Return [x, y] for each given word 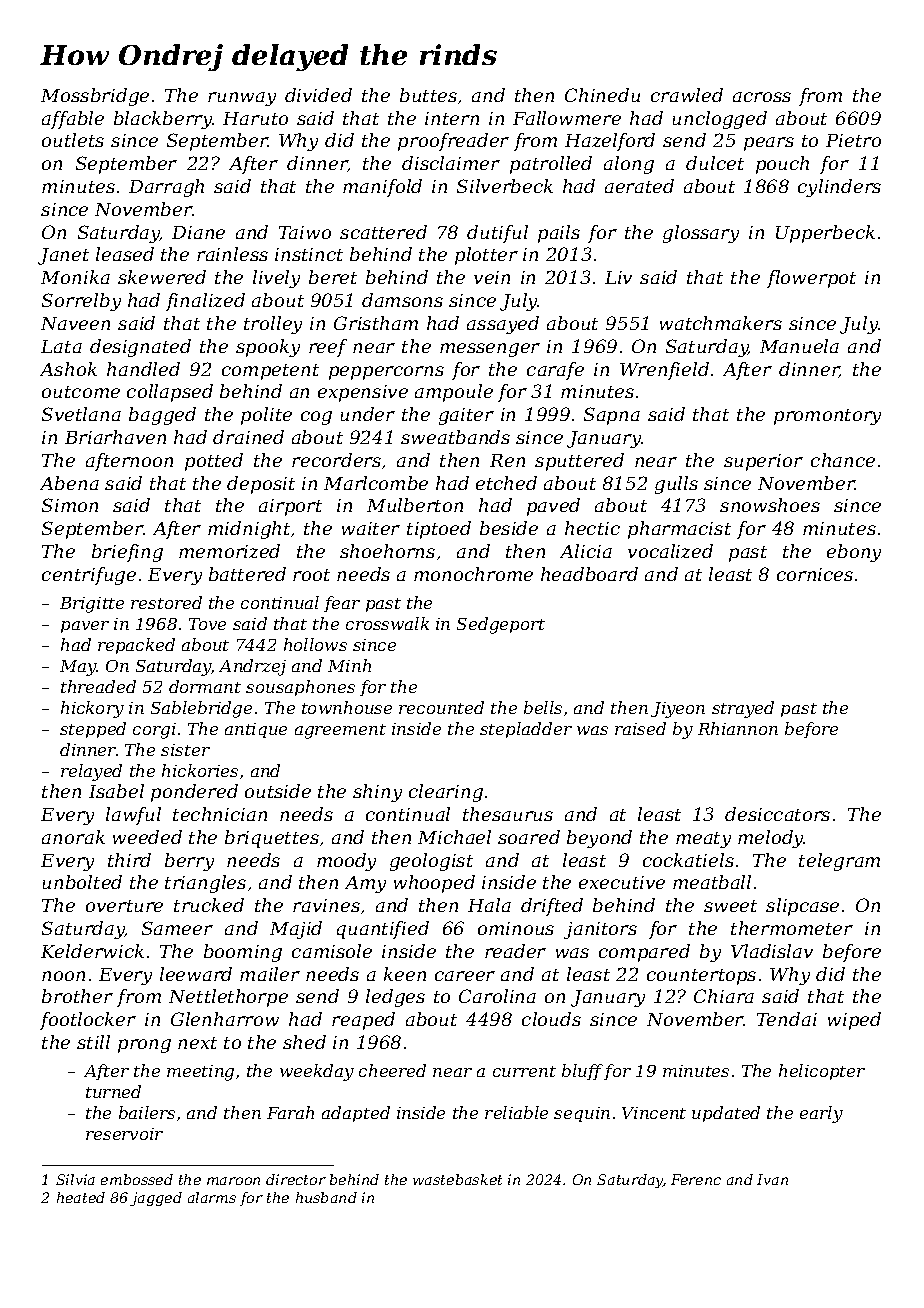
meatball [712, 882]
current [524, 1071]
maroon [233, 1181]
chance [843, 460]
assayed [503, 325]
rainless [232, 254]
